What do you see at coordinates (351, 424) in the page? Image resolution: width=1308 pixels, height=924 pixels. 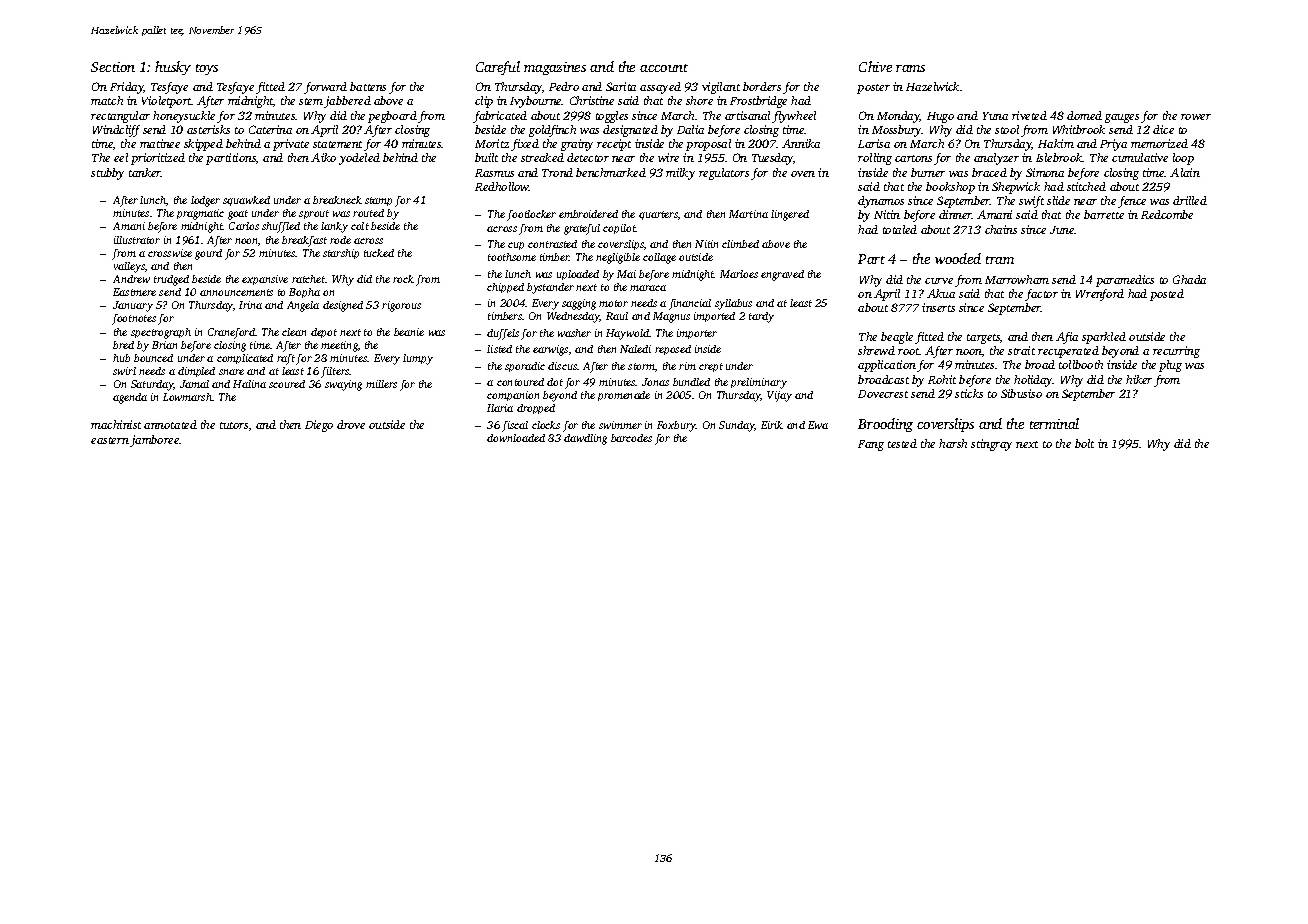 I see `drove` at bounding box center [351, 424].
